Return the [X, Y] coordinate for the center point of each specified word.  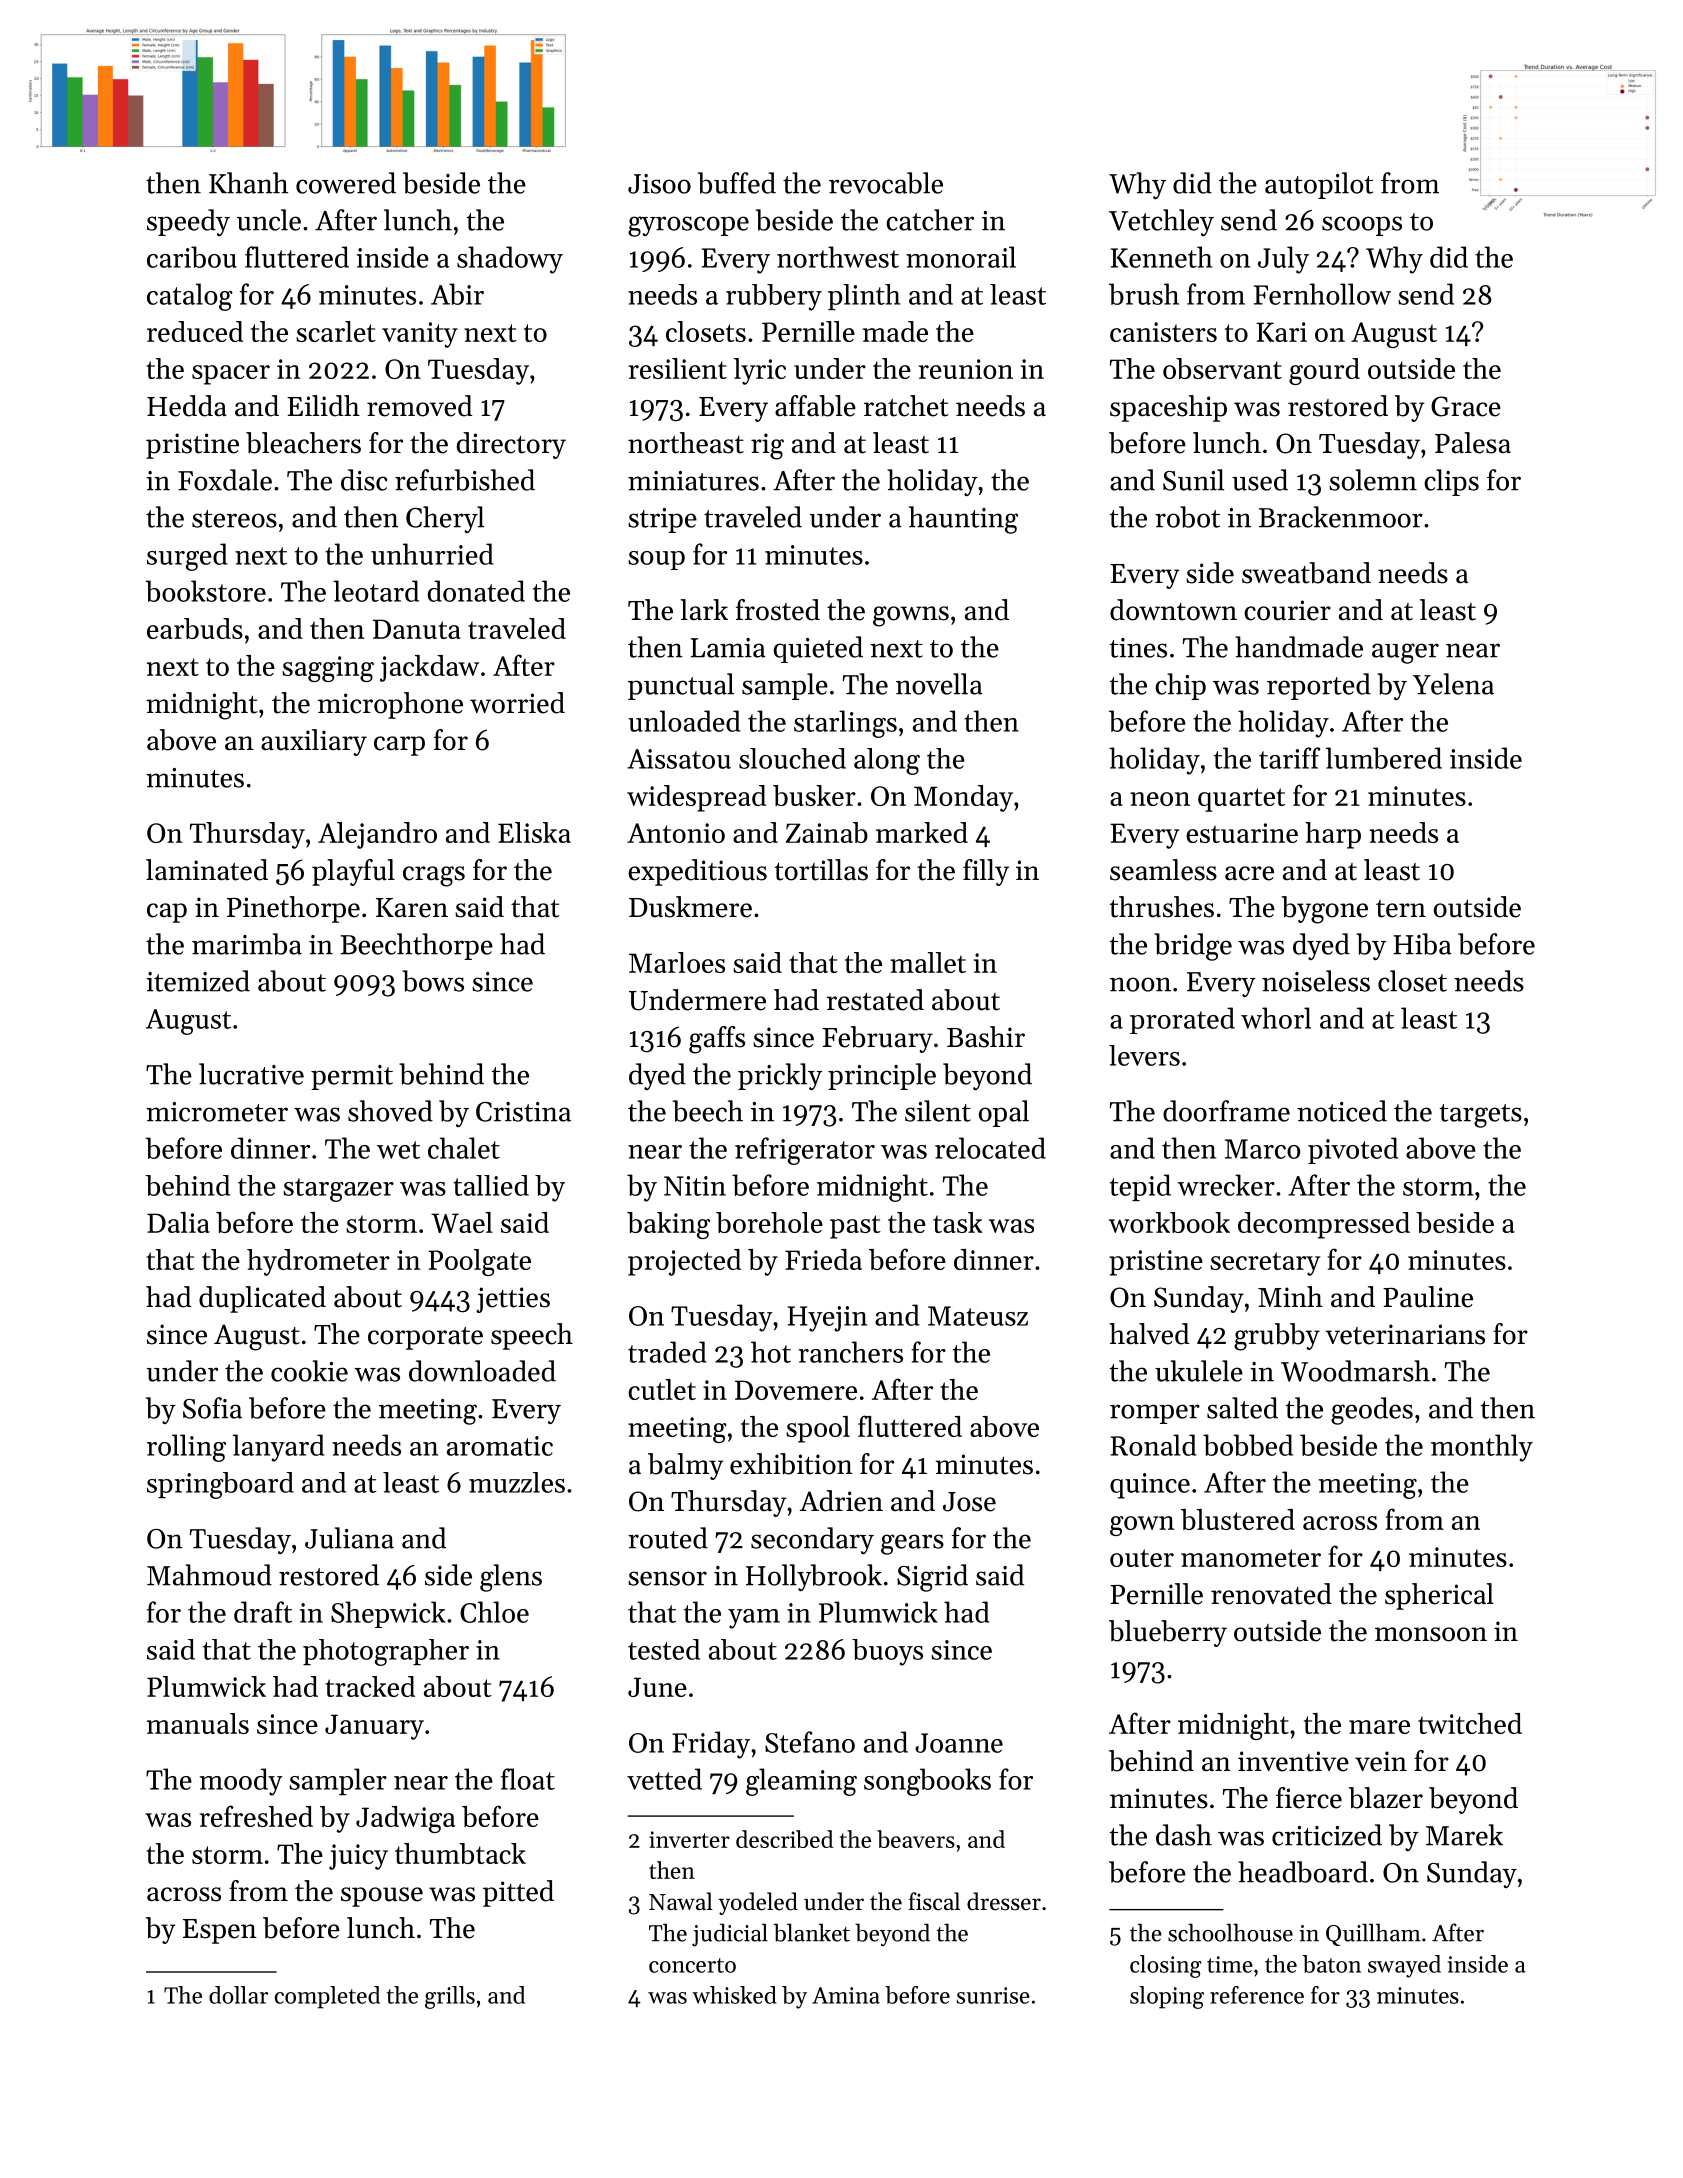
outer [1142, 1558]
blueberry [1168, 1633]
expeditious [697, 872]
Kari [1281, 332]
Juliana [349, 1538]
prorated [1182, 1020]
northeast [686, 443]
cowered [346, 183]
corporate [425, 1338]
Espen [220, 1931]
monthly [1482, 1448]
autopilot [1319, 185]
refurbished [465, 480]
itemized [198, 981]
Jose [969, 1502]
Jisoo [659, 184]
